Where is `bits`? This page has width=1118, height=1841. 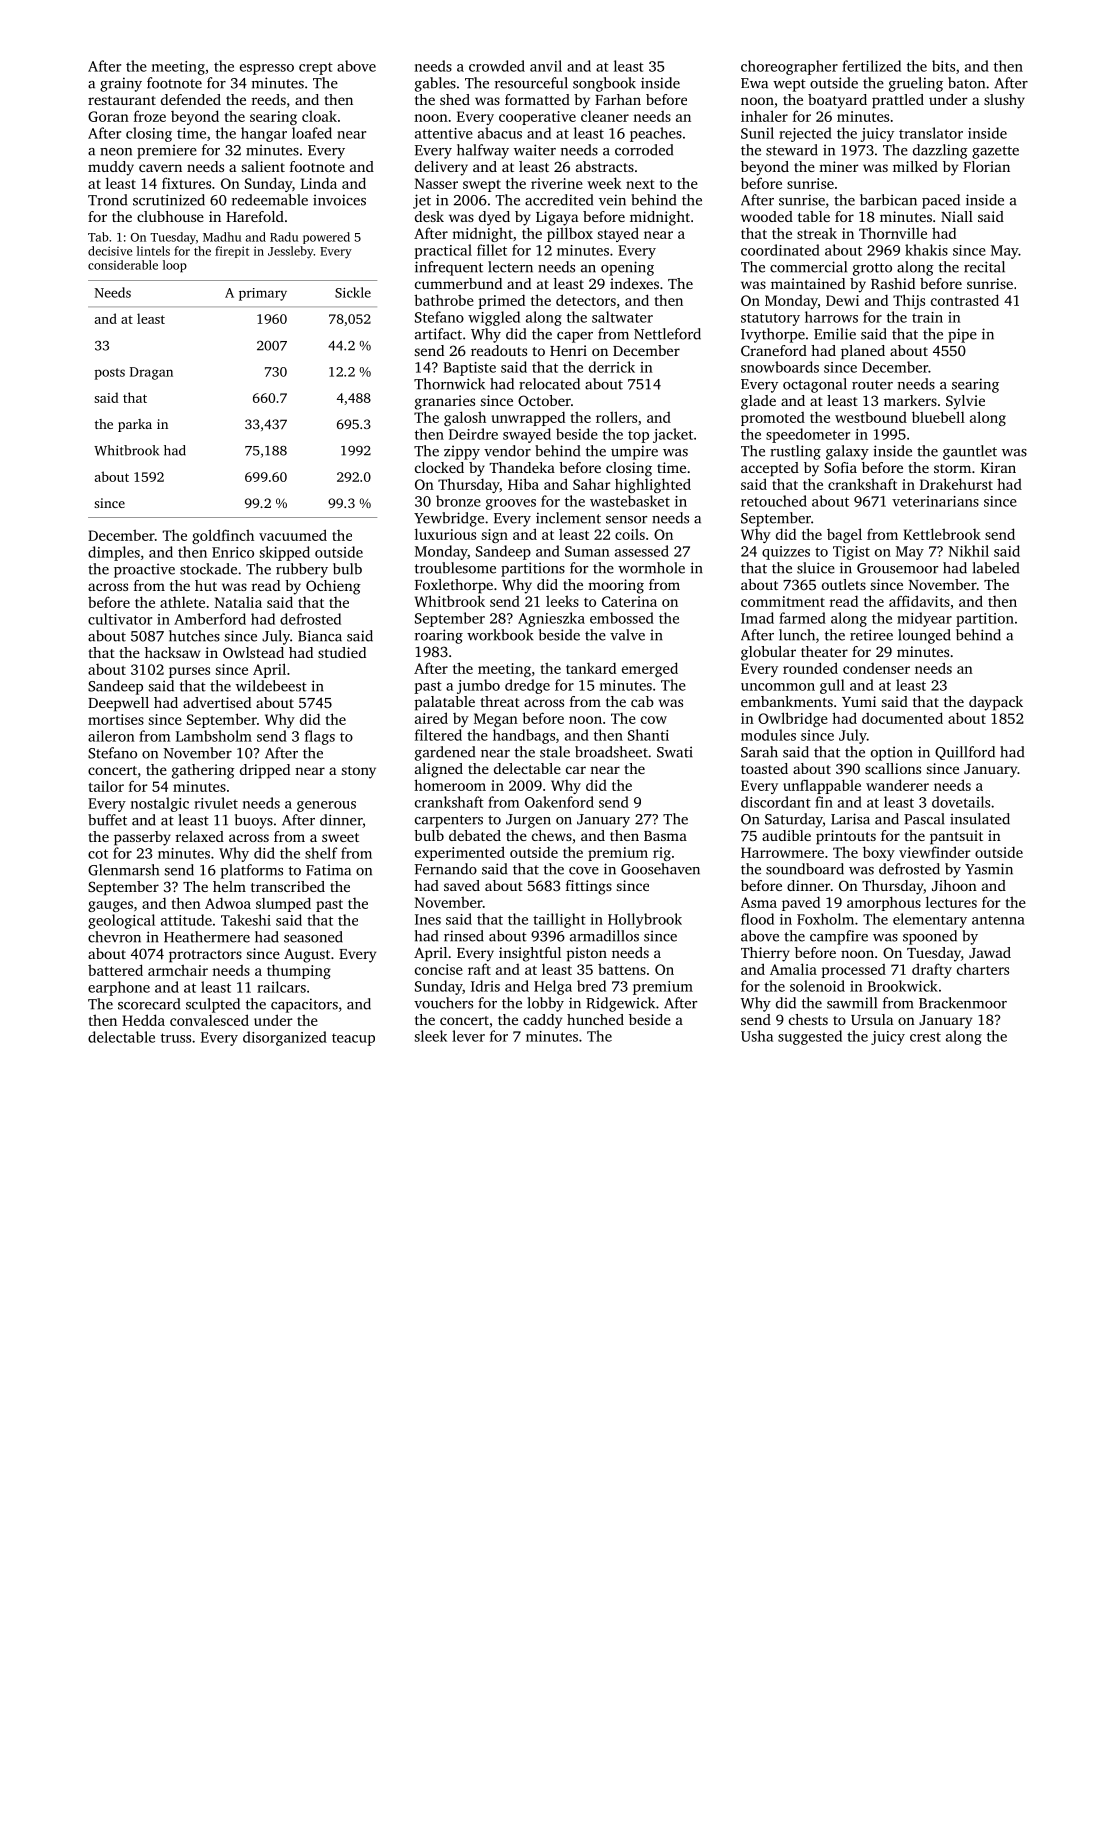
bits is located at coordinates (943, 66).
